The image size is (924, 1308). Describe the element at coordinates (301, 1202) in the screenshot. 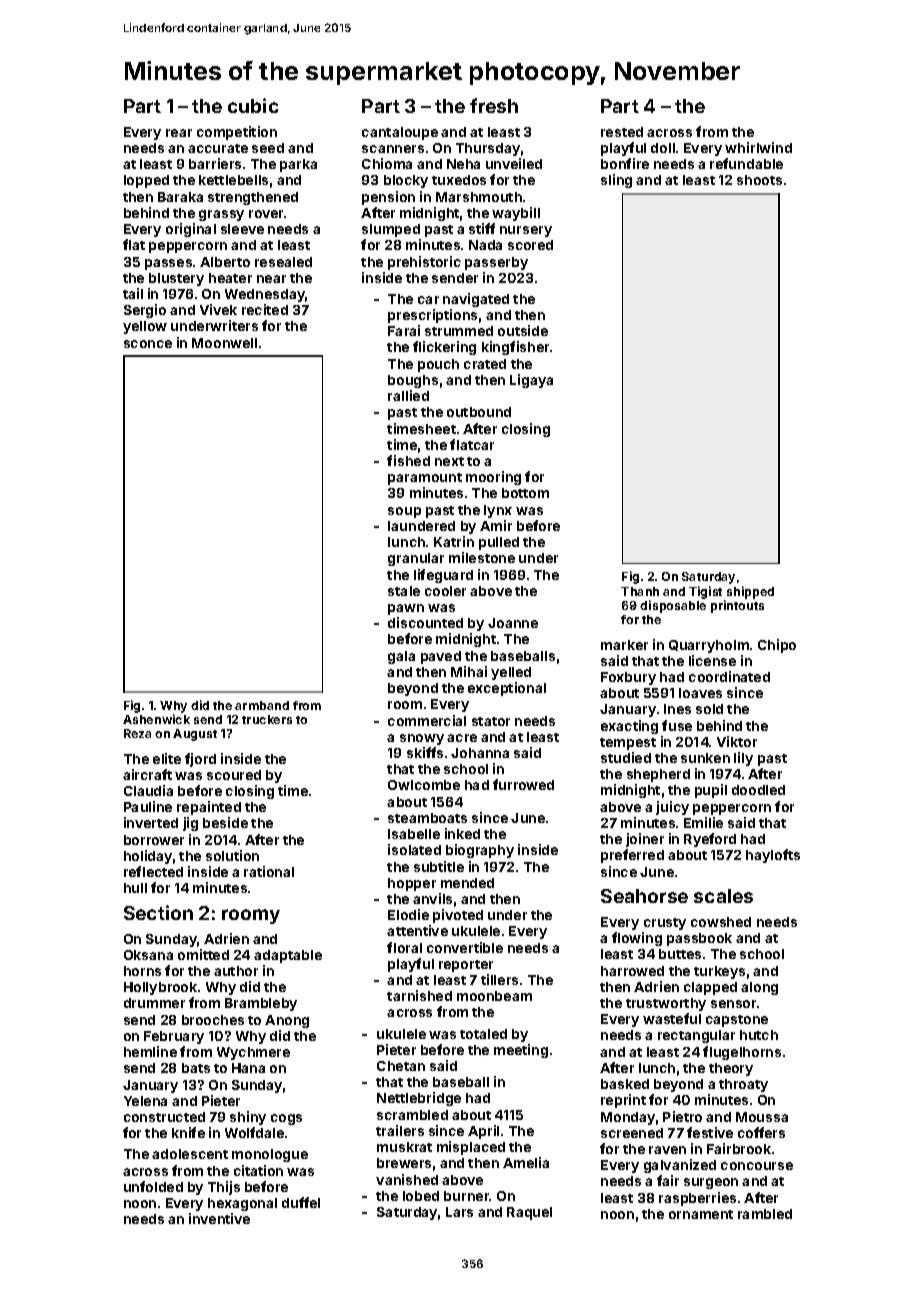

I see `duffel` at that location.
